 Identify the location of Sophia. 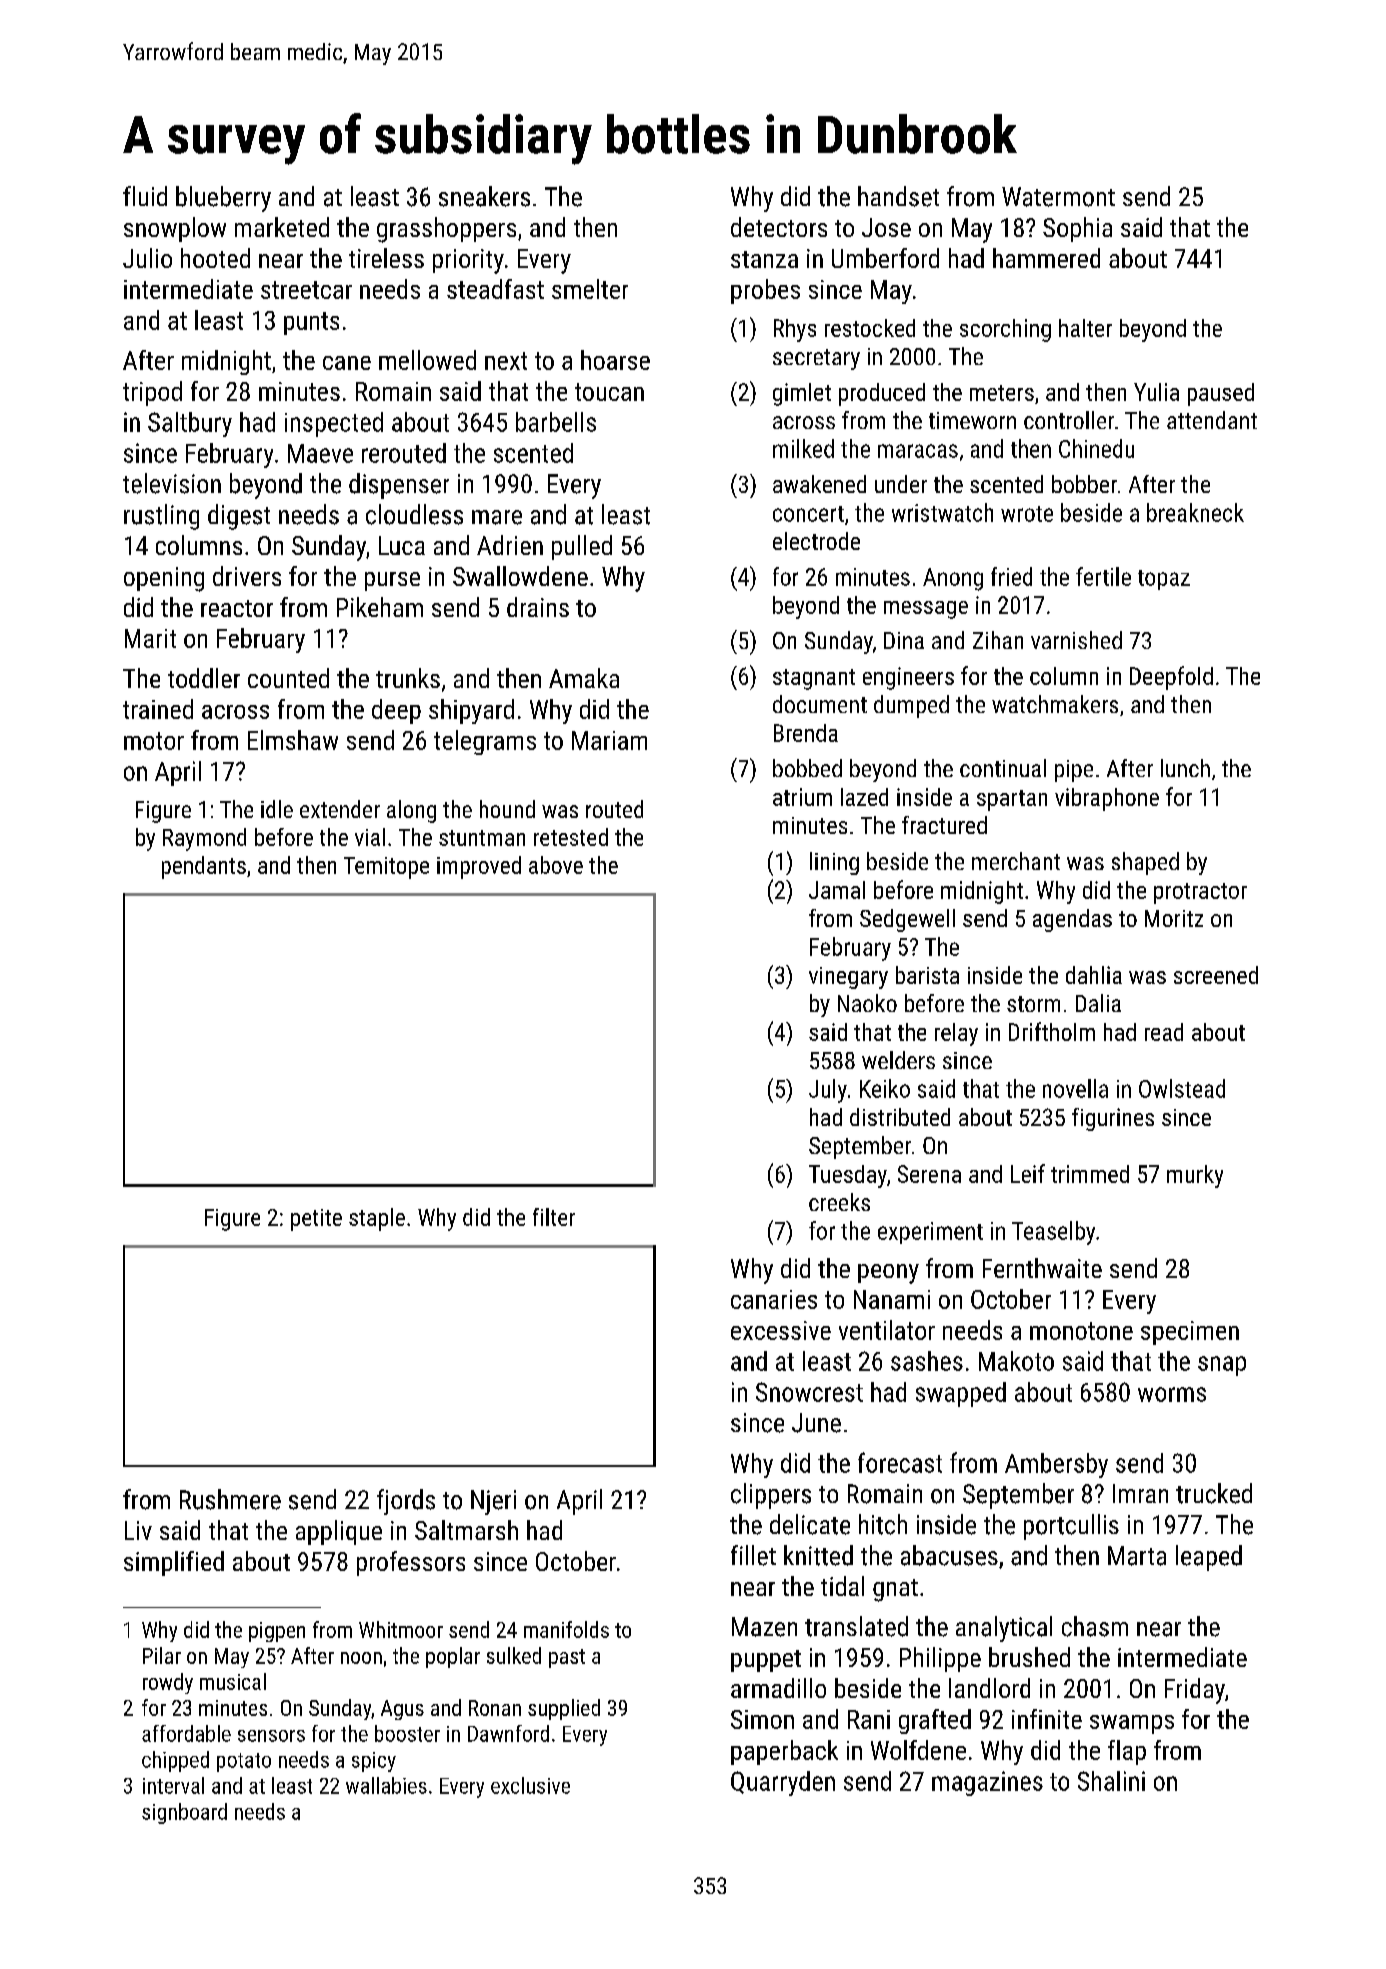
(1077, 229).
